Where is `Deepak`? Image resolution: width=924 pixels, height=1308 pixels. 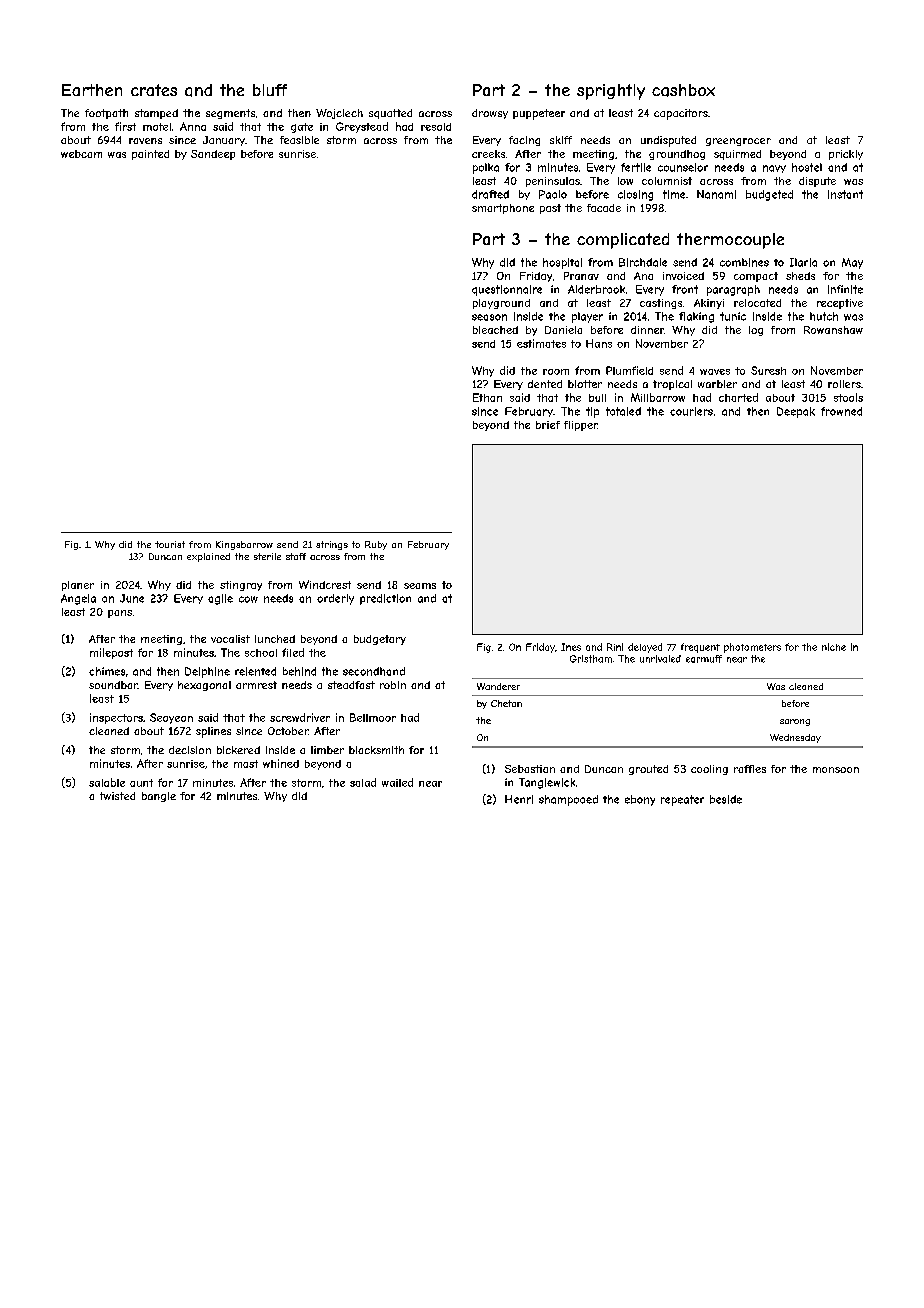
Deepak is located at coordinates (796, 412).
